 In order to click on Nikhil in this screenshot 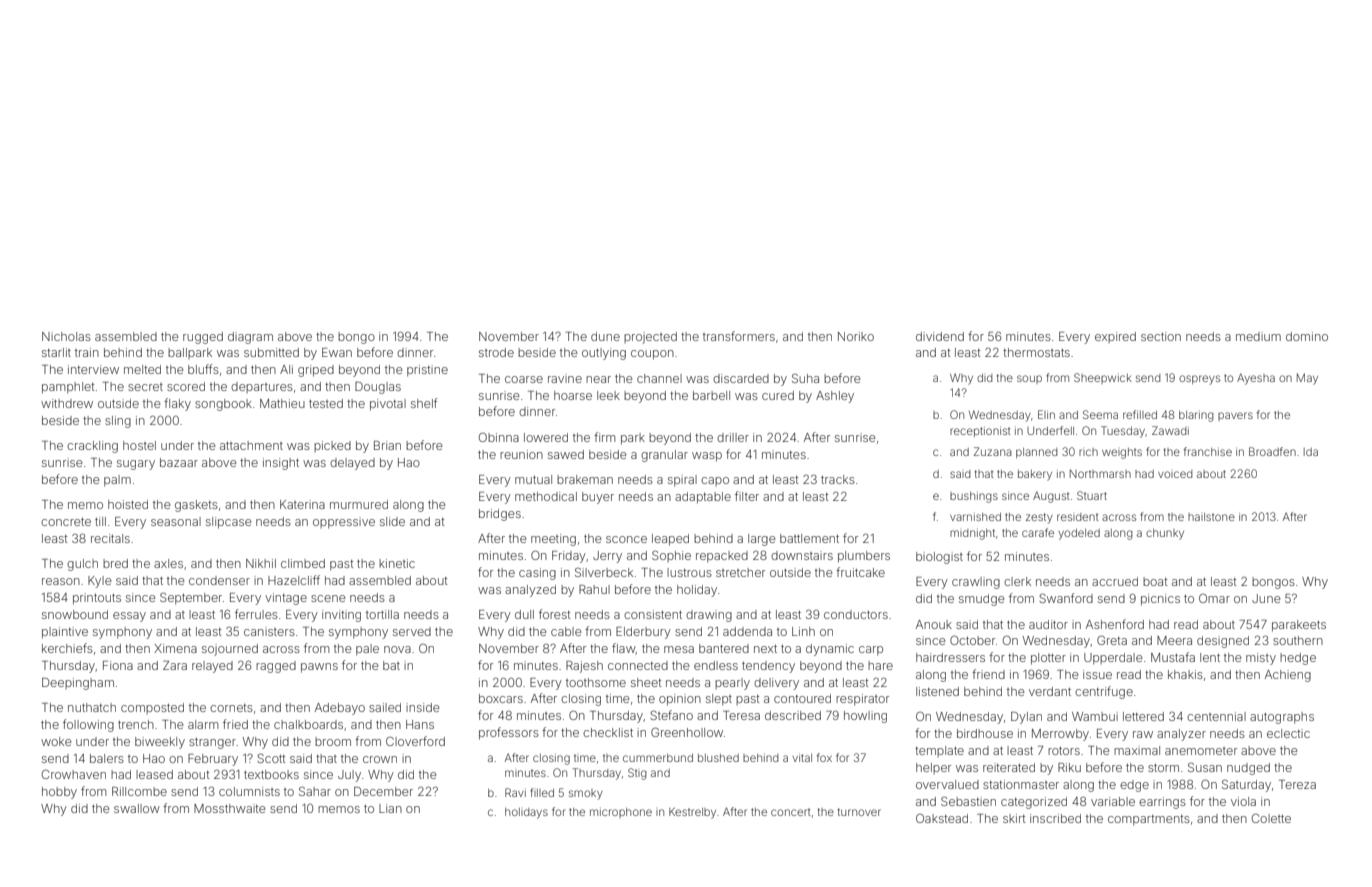, I will do `click(261, 563)`.
